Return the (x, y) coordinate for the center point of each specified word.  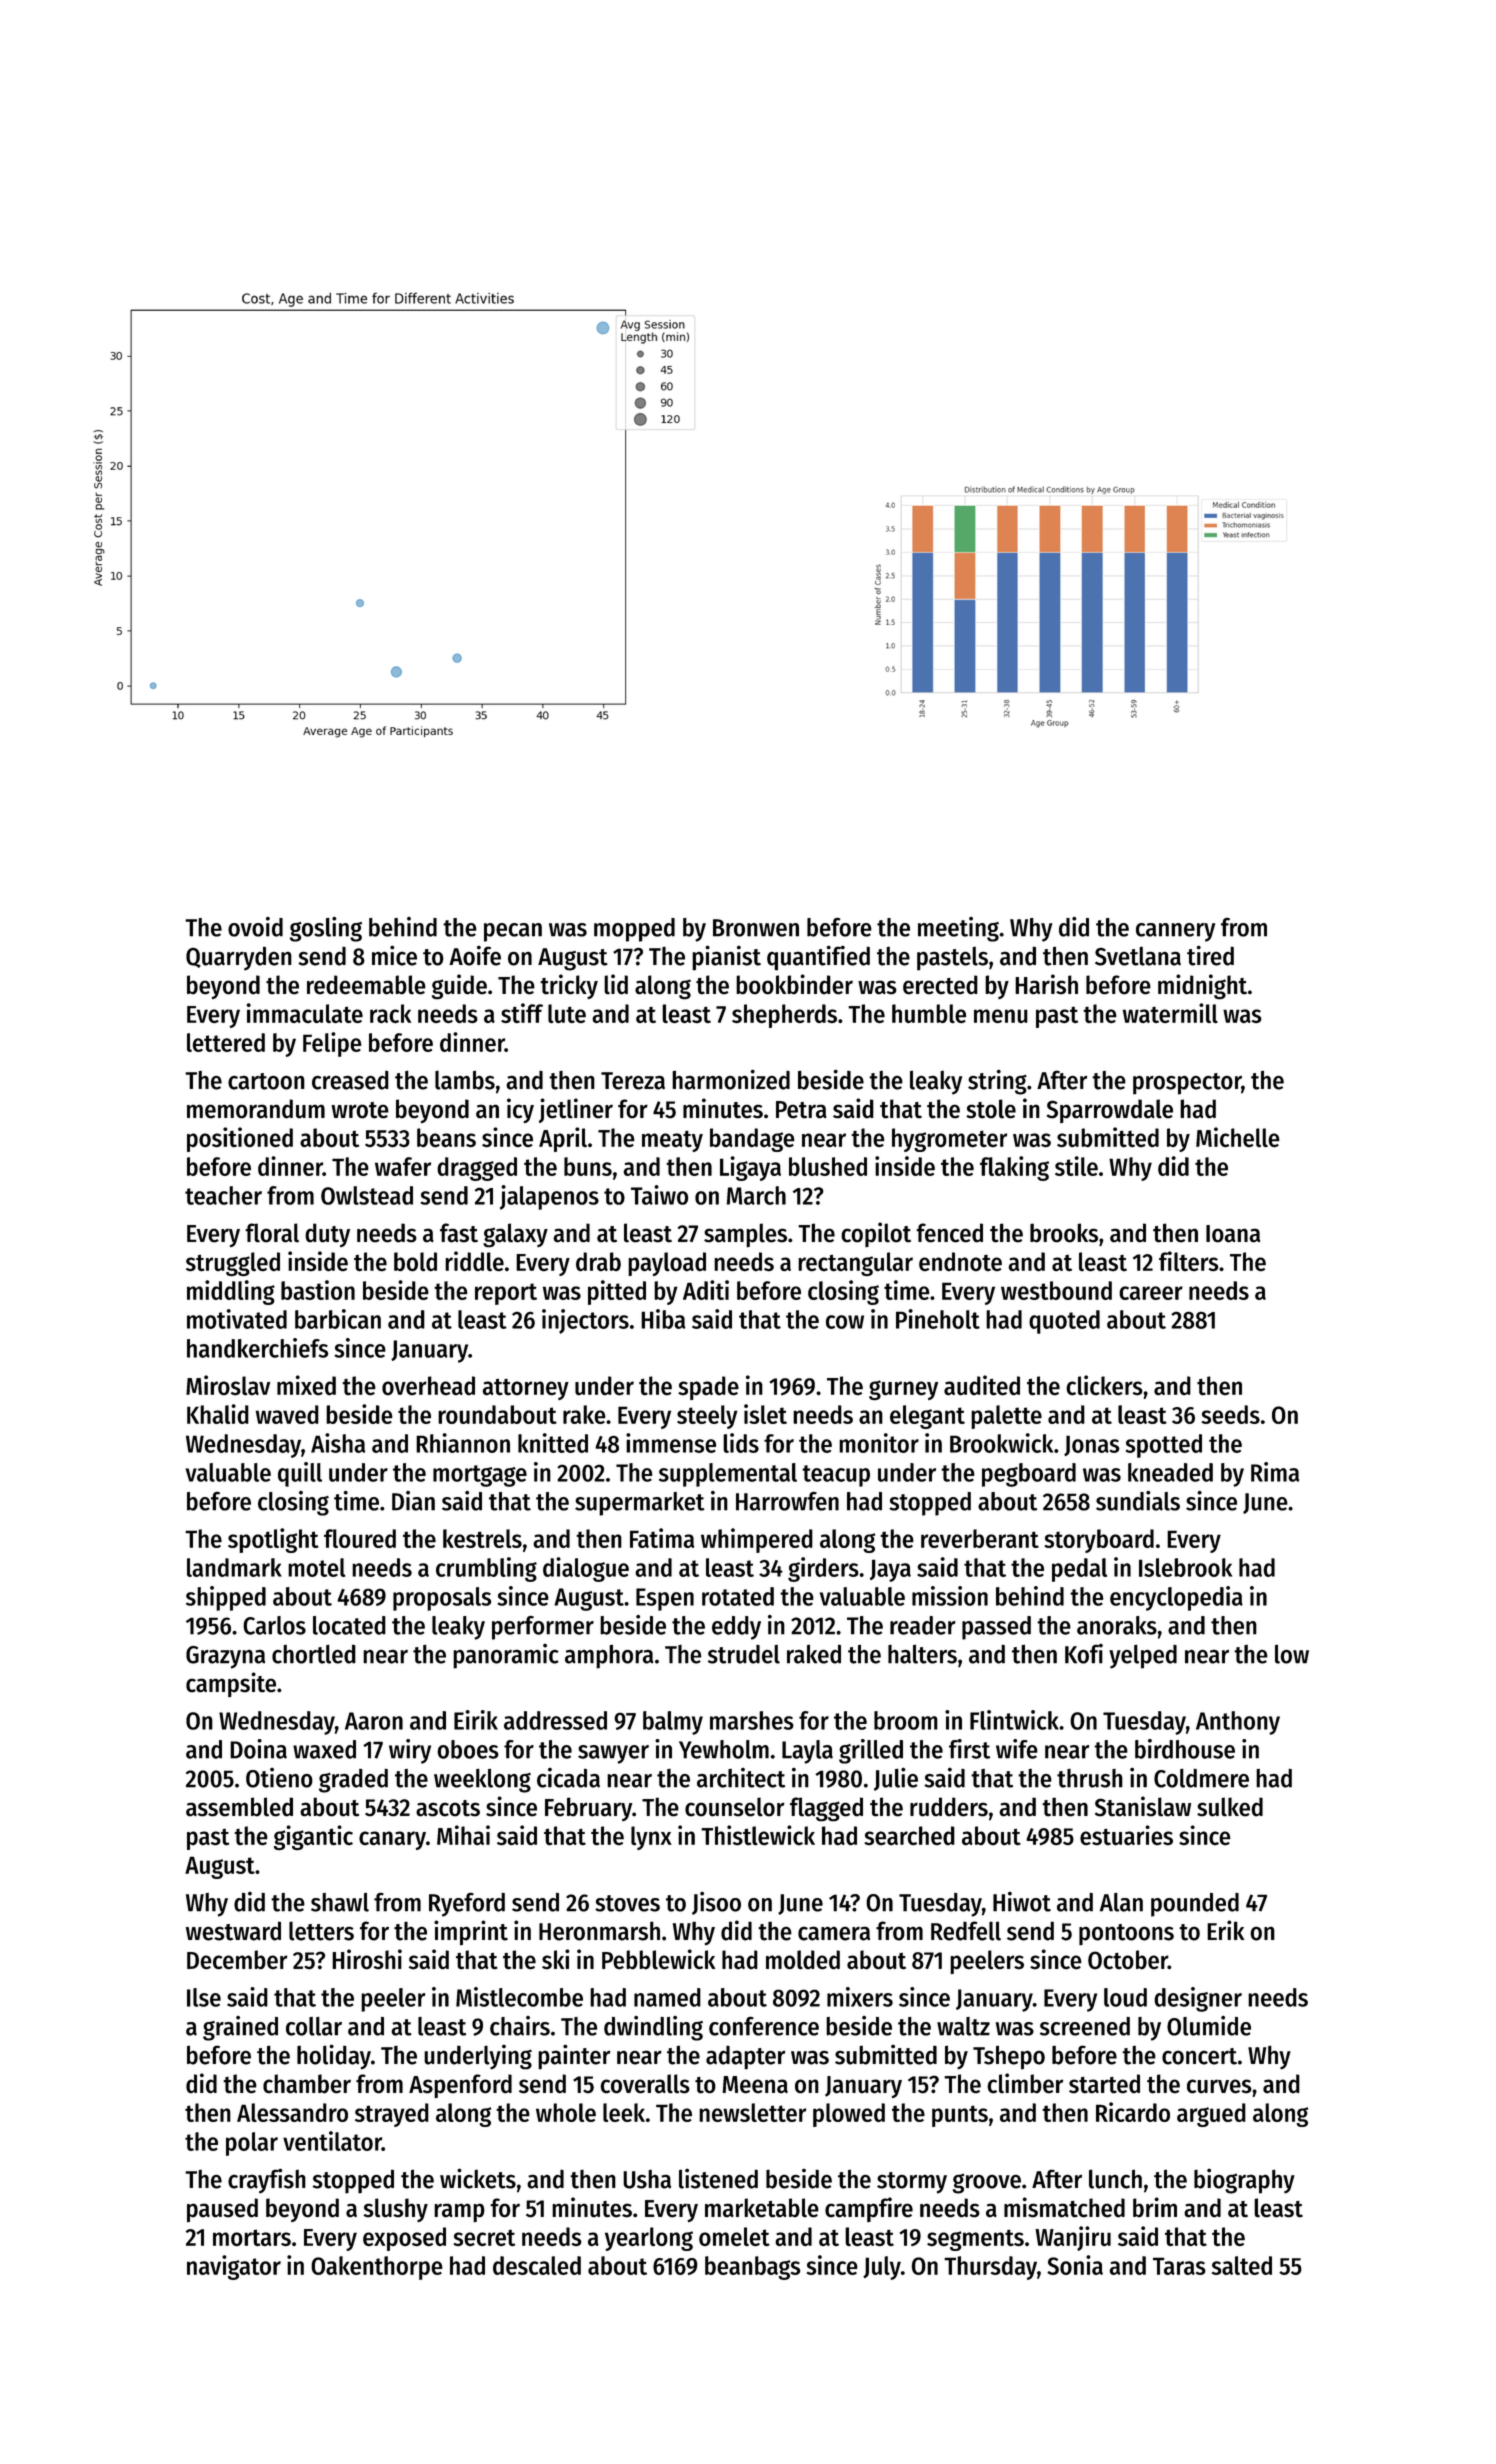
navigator (234, 2267)
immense (671, 1443)
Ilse (204, 1997)
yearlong (649, 2239)
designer (1198, 1999)
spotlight (273, 1540)
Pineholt (938, 1319)
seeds (1230, 1414)
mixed (306, 1385)
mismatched (1064, 2207)
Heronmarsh (599, 1931)
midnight (1202, 987)
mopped (634, 930)
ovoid (255, 927)
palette (1006, 1417)
